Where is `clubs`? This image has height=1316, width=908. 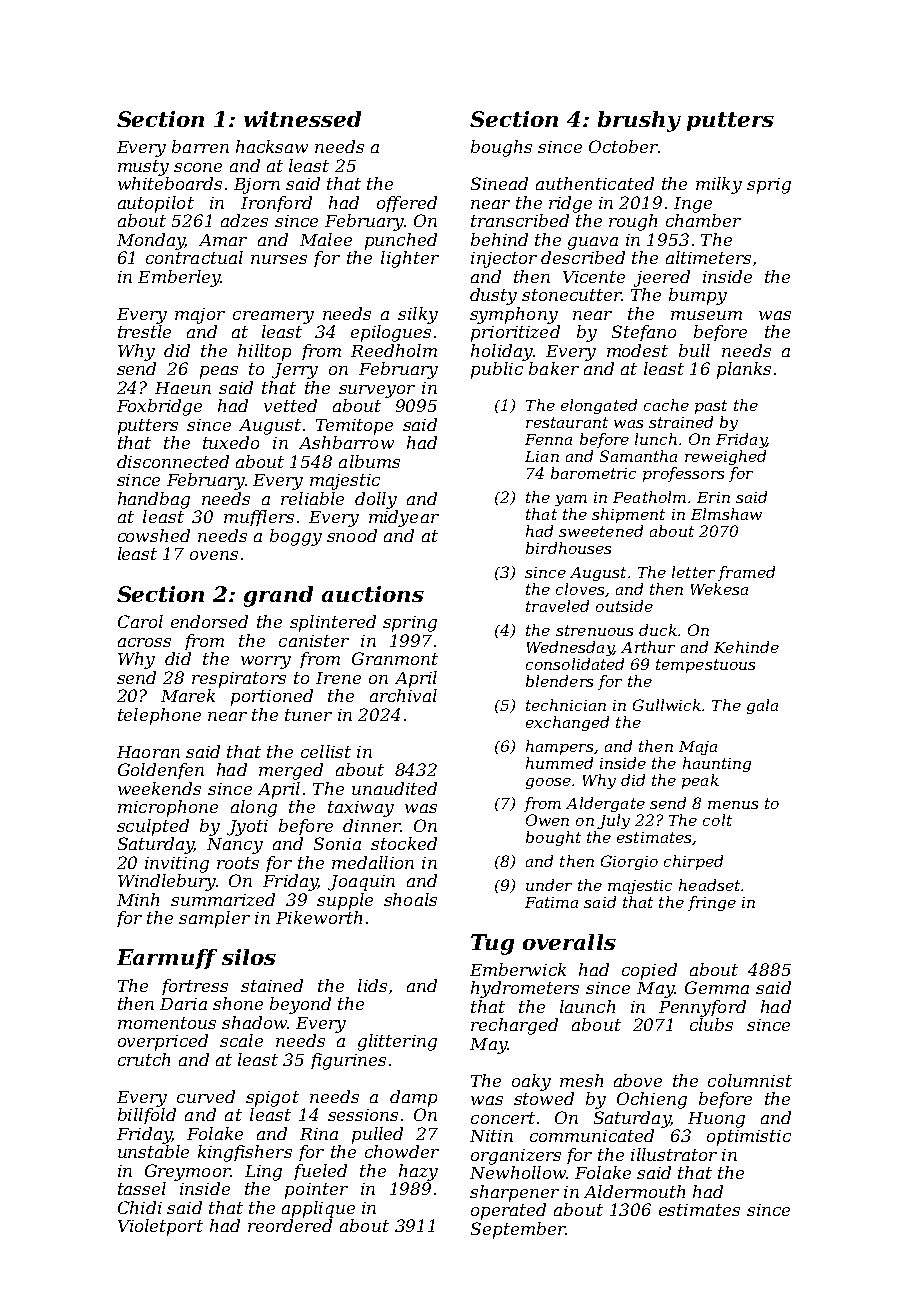 clubs is located at coordinates (711, 1024).
